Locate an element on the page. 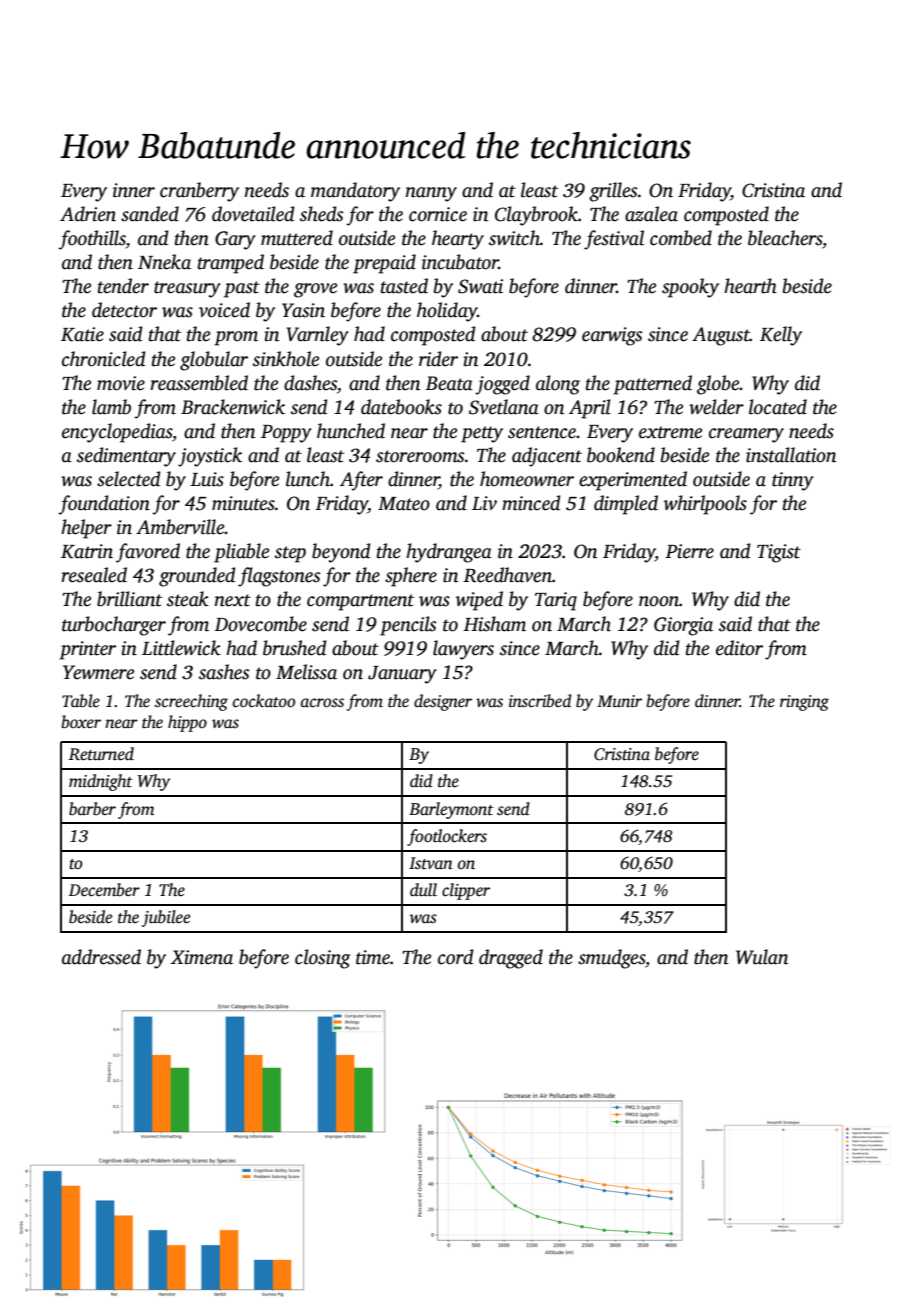 The image size is (908, 1316). Adrien is located at coordinates (88, 214).
